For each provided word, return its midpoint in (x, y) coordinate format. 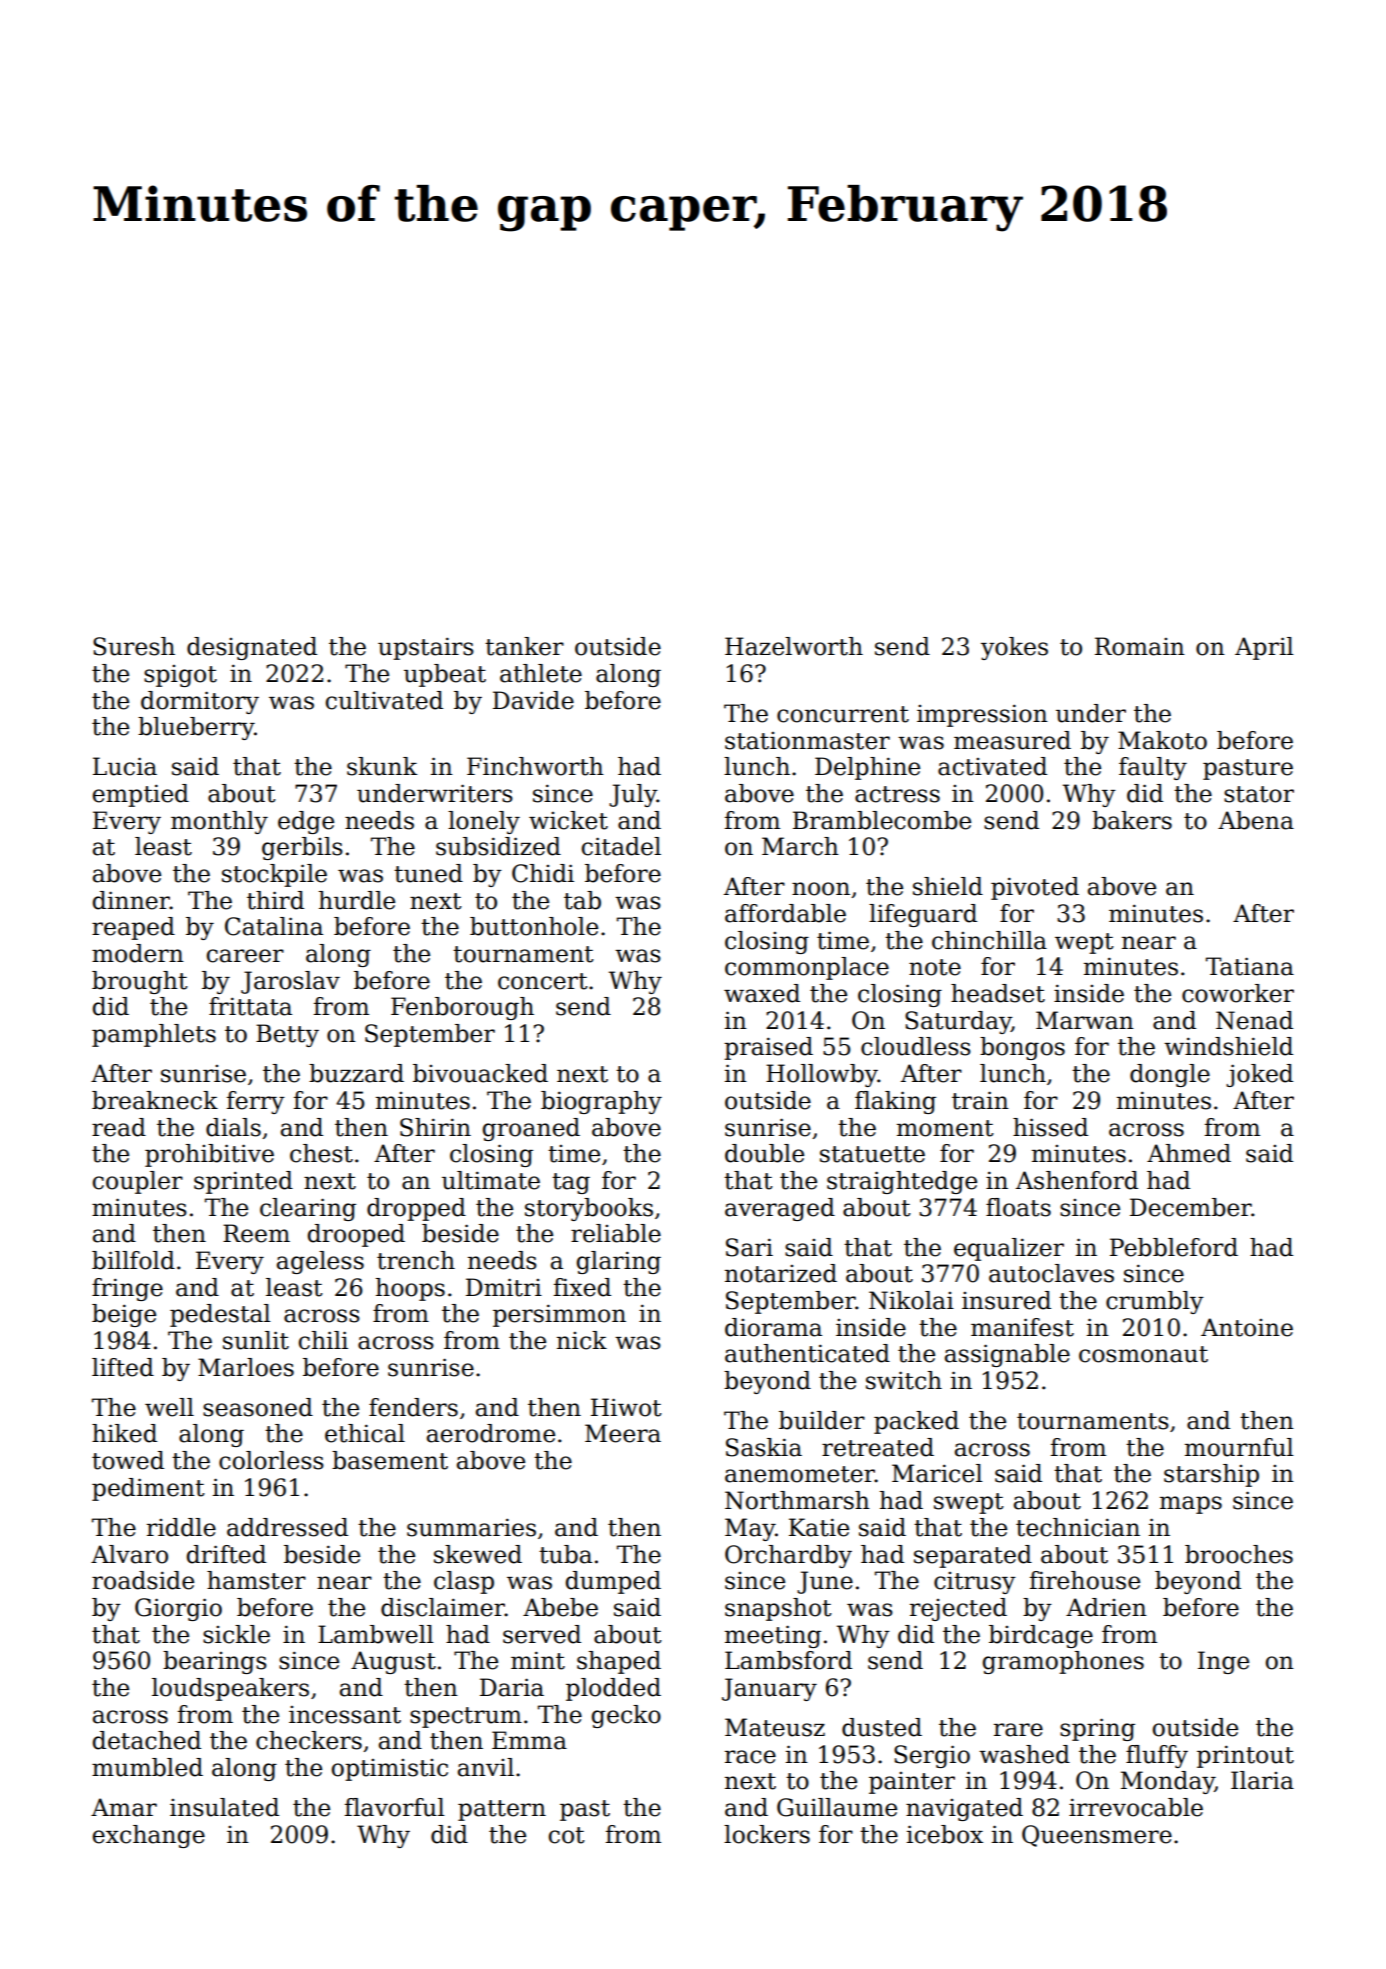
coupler (138, 1182)
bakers (1132, 820)
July (633, 795)
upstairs (426, 648)
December (1191, 1207)
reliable (616, 1233)
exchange (149, 1836)
